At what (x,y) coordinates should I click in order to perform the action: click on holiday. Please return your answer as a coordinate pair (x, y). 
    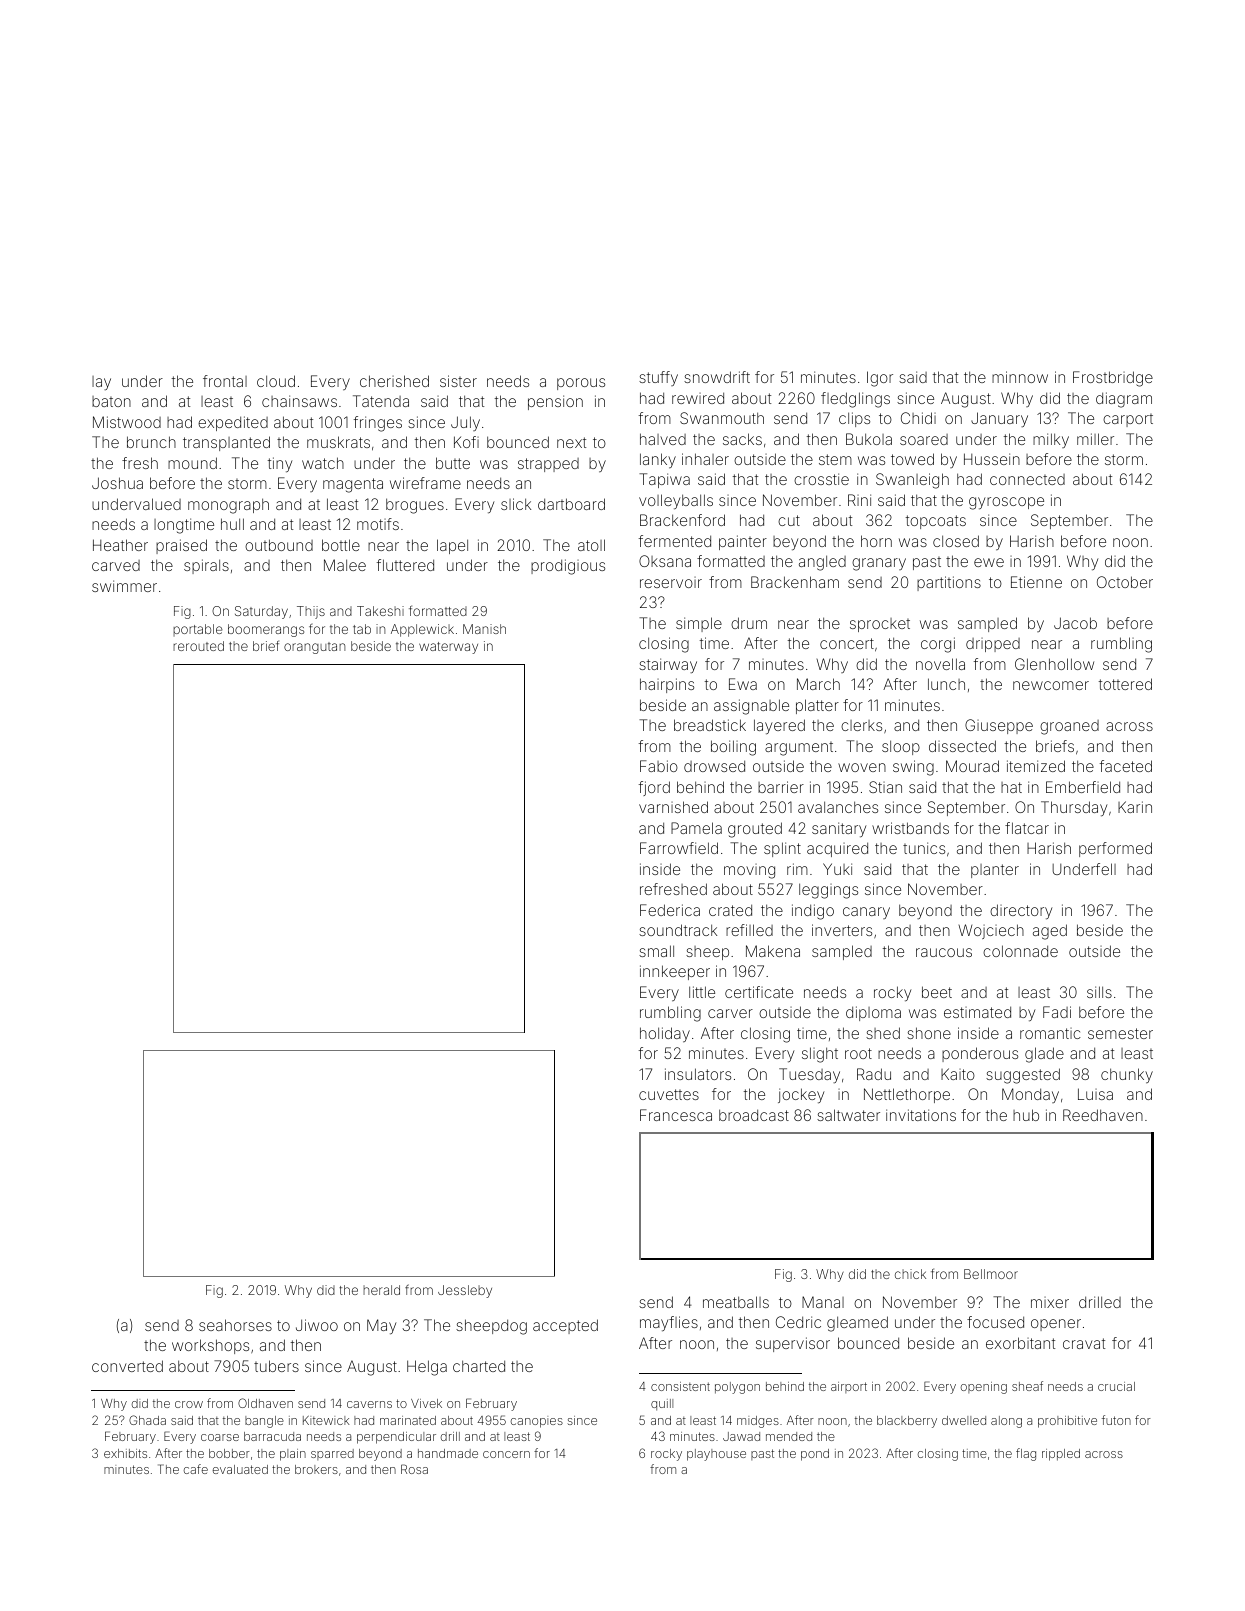
    Looking at the image, I should click on (665, 1034).
